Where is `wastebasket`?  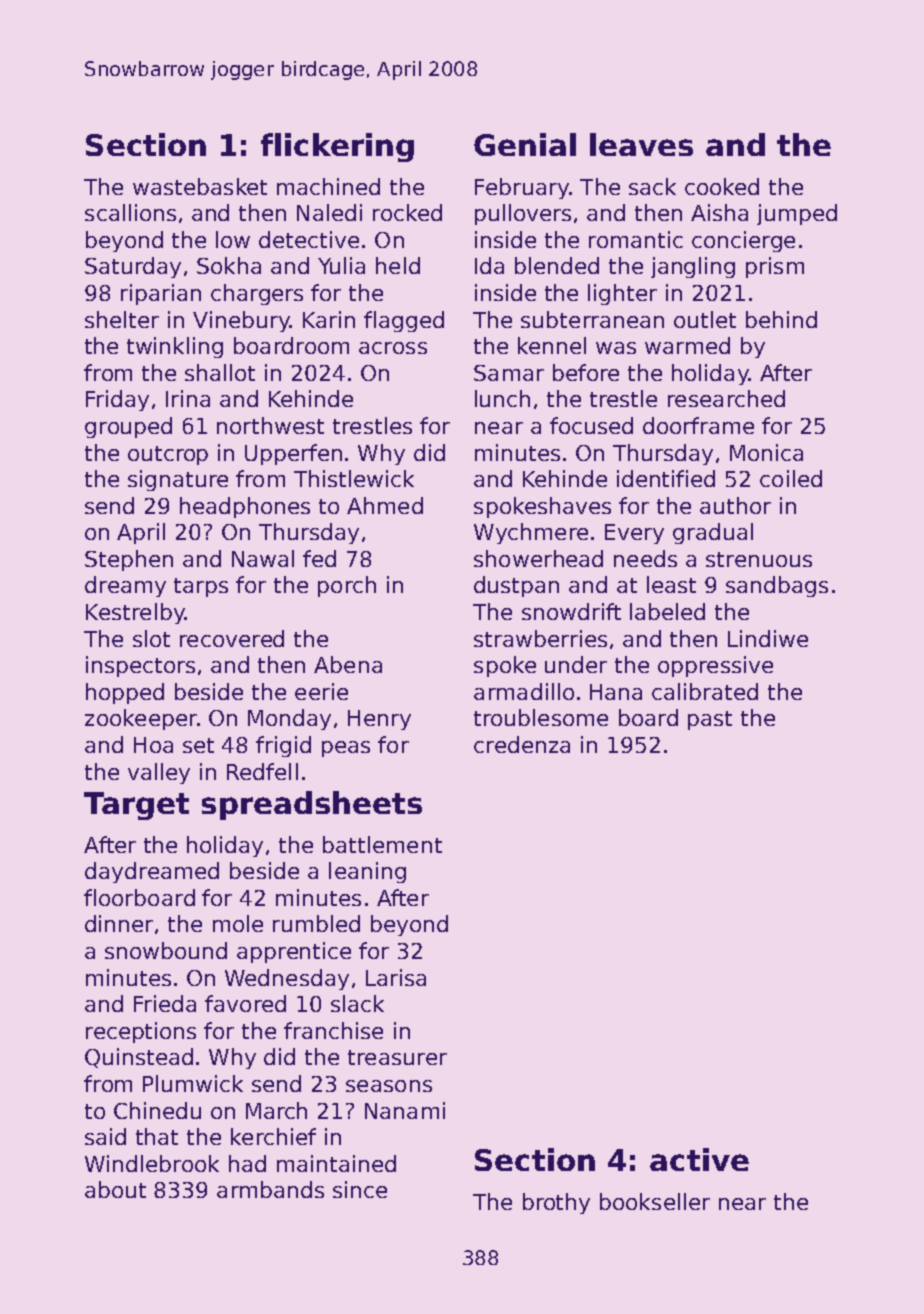 wastebasket is located at coordinates (200, 186).
